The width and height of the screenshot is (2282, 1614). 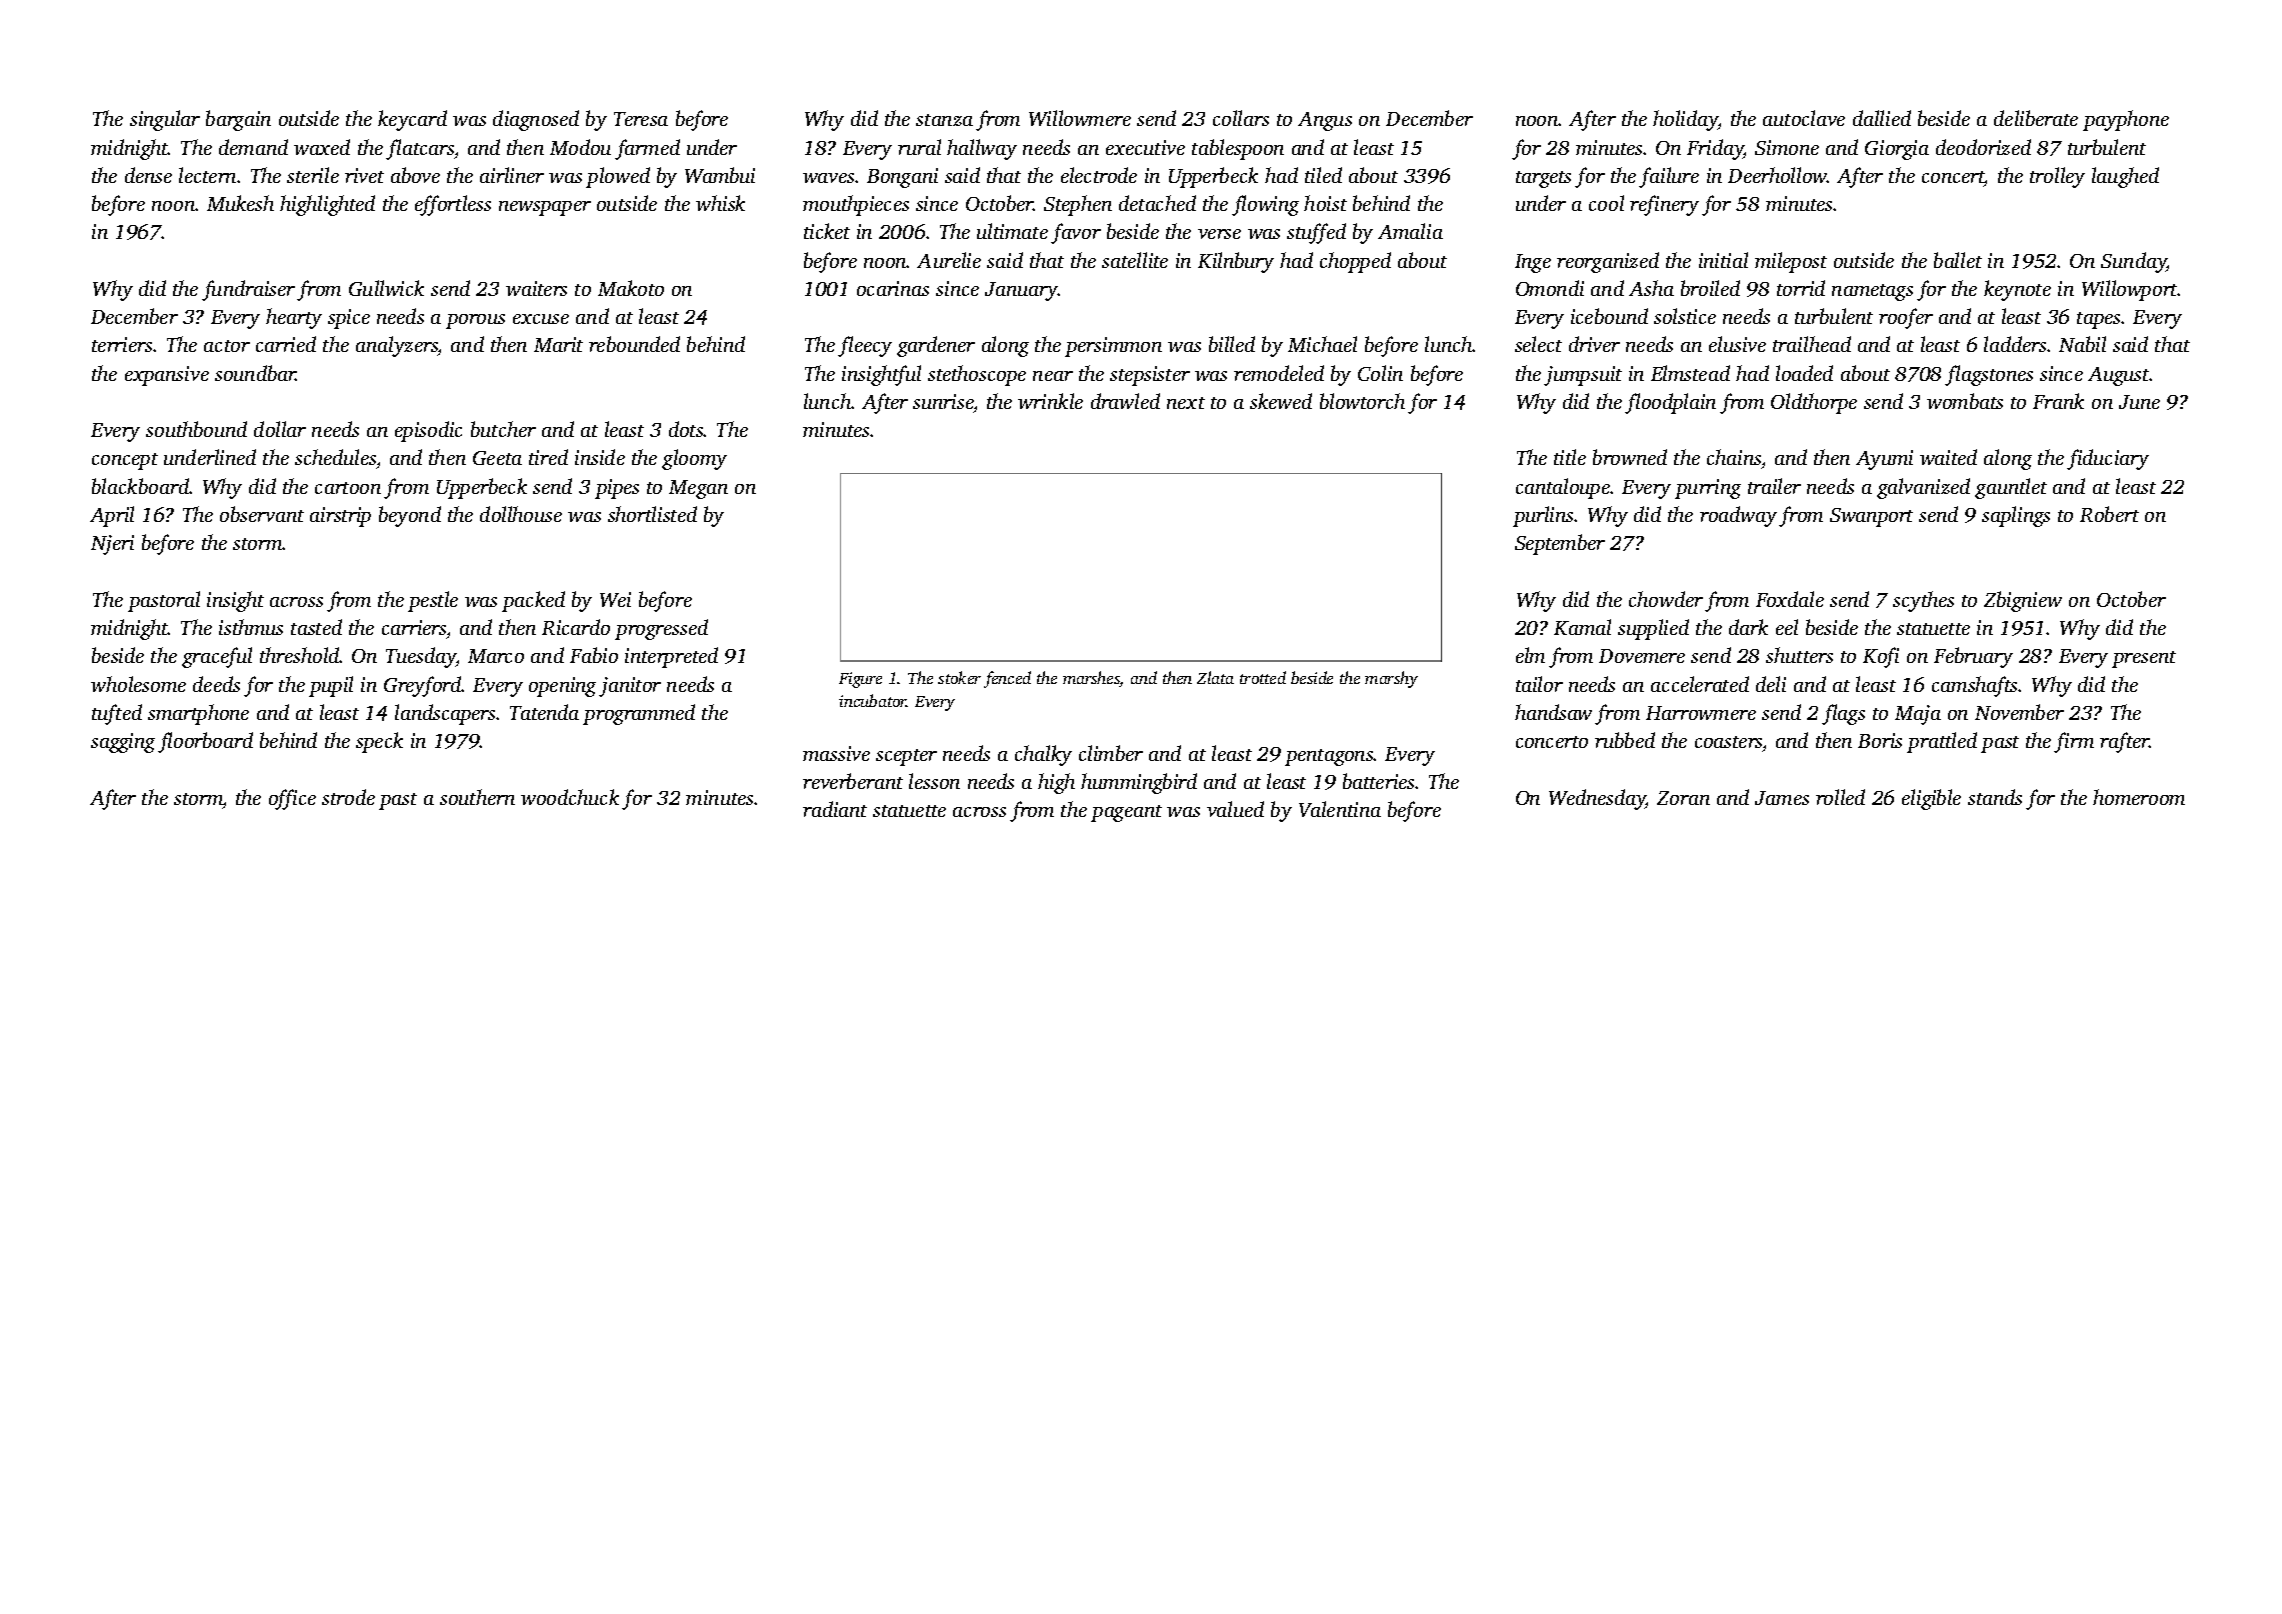 I want to click on trailer, so click(x=1774, y=486).
